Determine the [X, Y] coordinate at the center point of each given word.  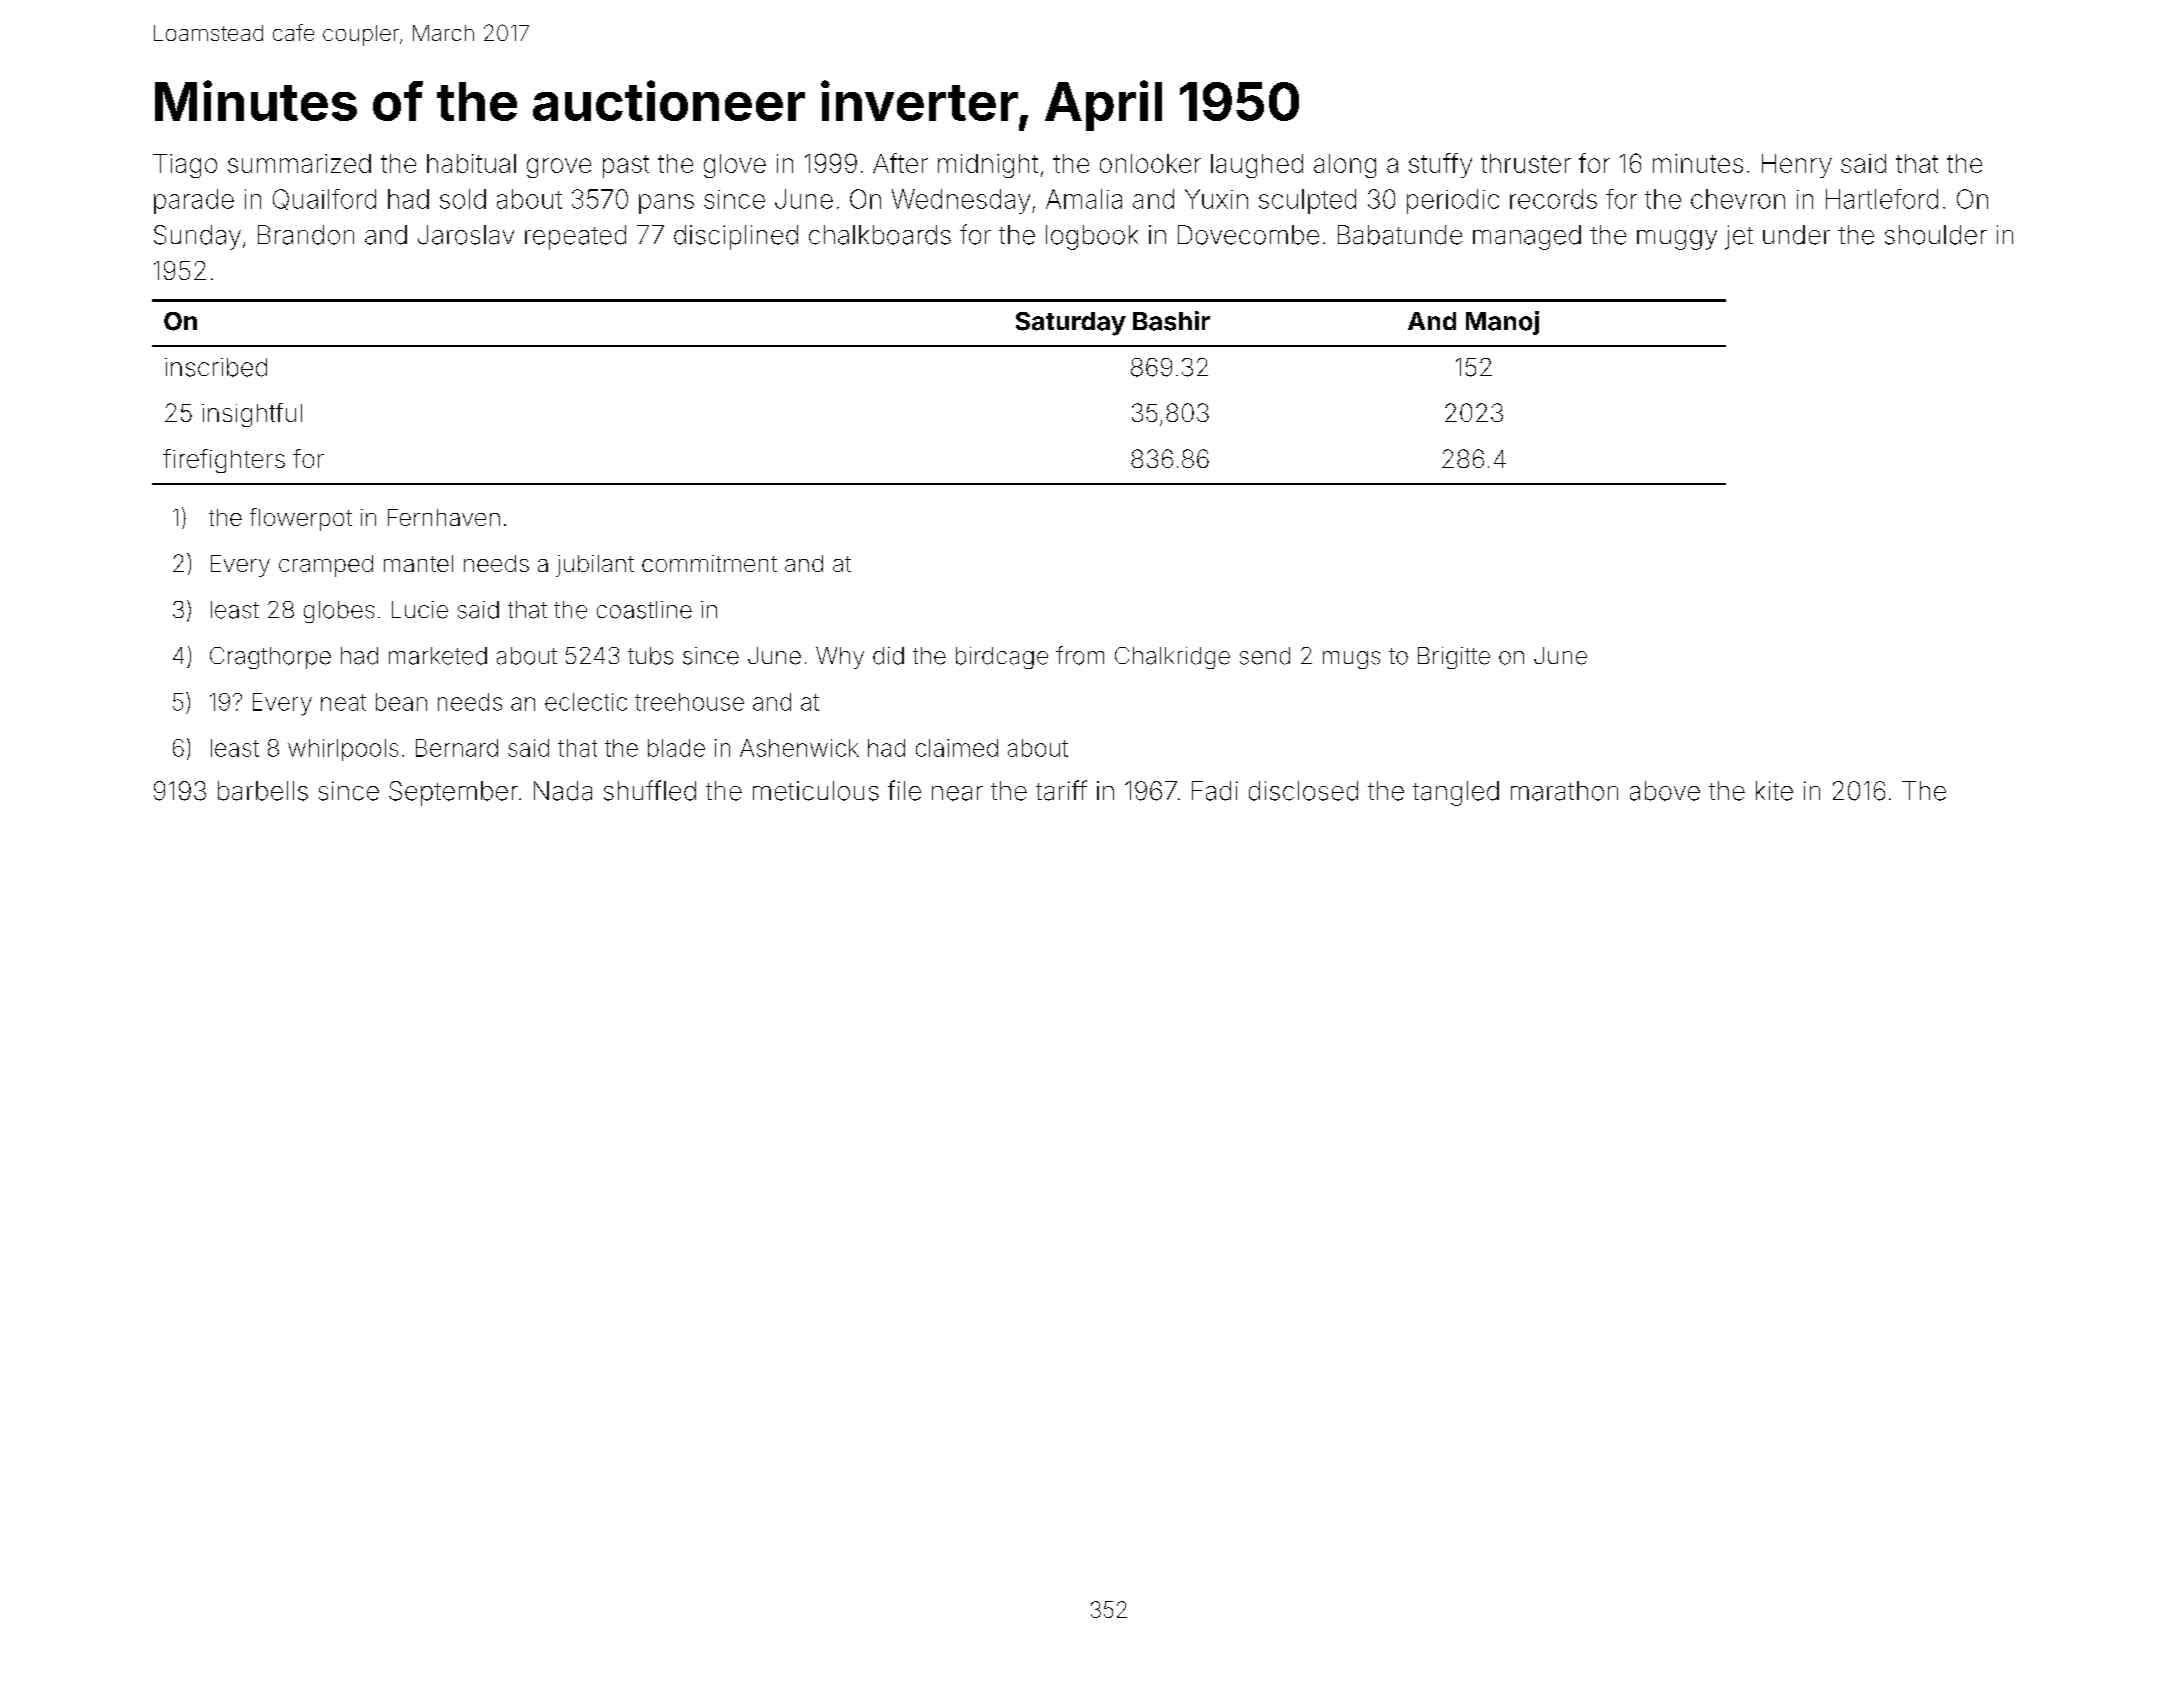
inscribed [216, 367]
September [453, 793]
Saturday [1071, 324]
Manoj [1502, 323]
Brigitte [1454, 658]
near [957, 793]
